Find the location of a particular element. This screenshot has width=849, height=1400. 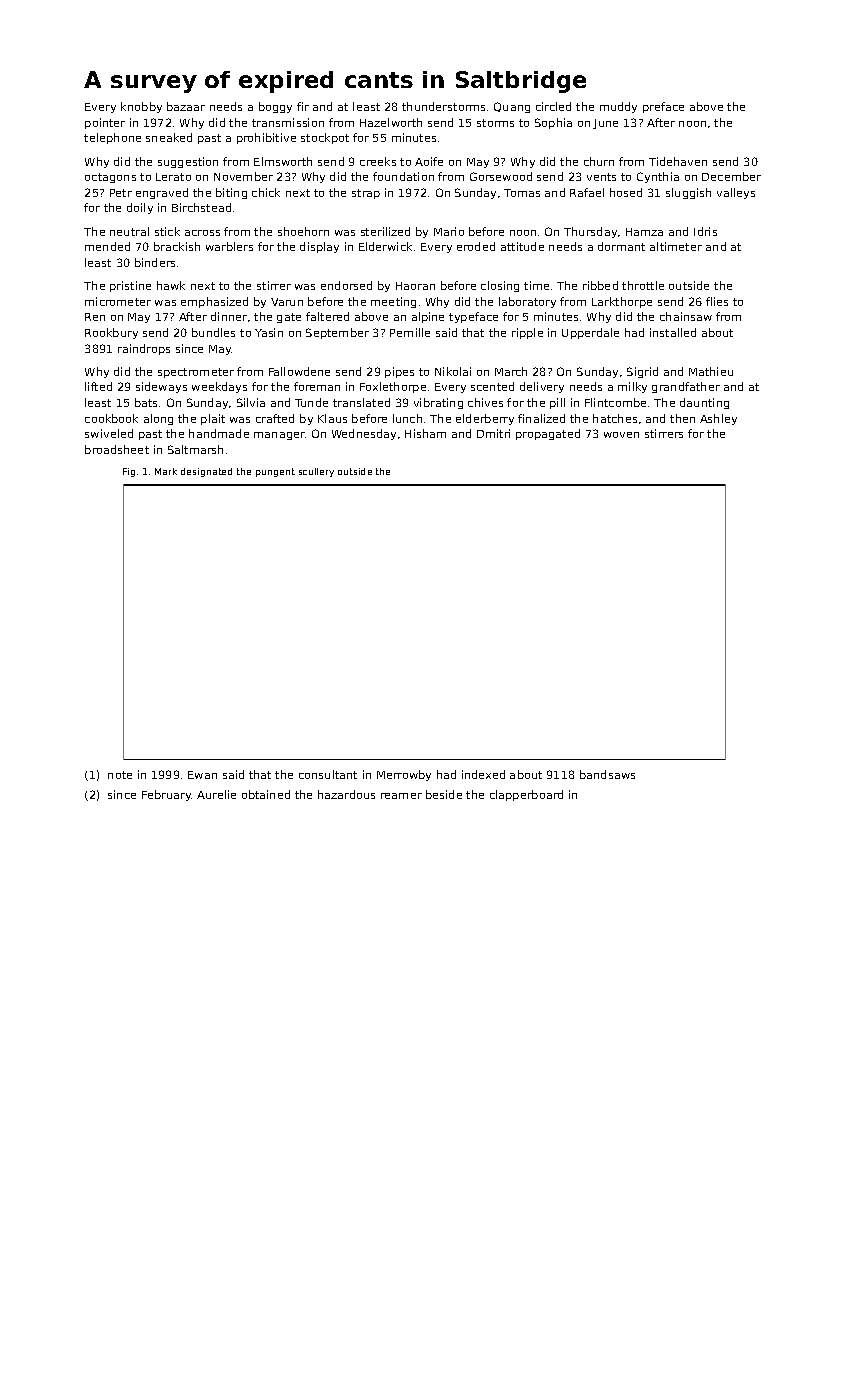

designated is located at coordinates (206, 472).
